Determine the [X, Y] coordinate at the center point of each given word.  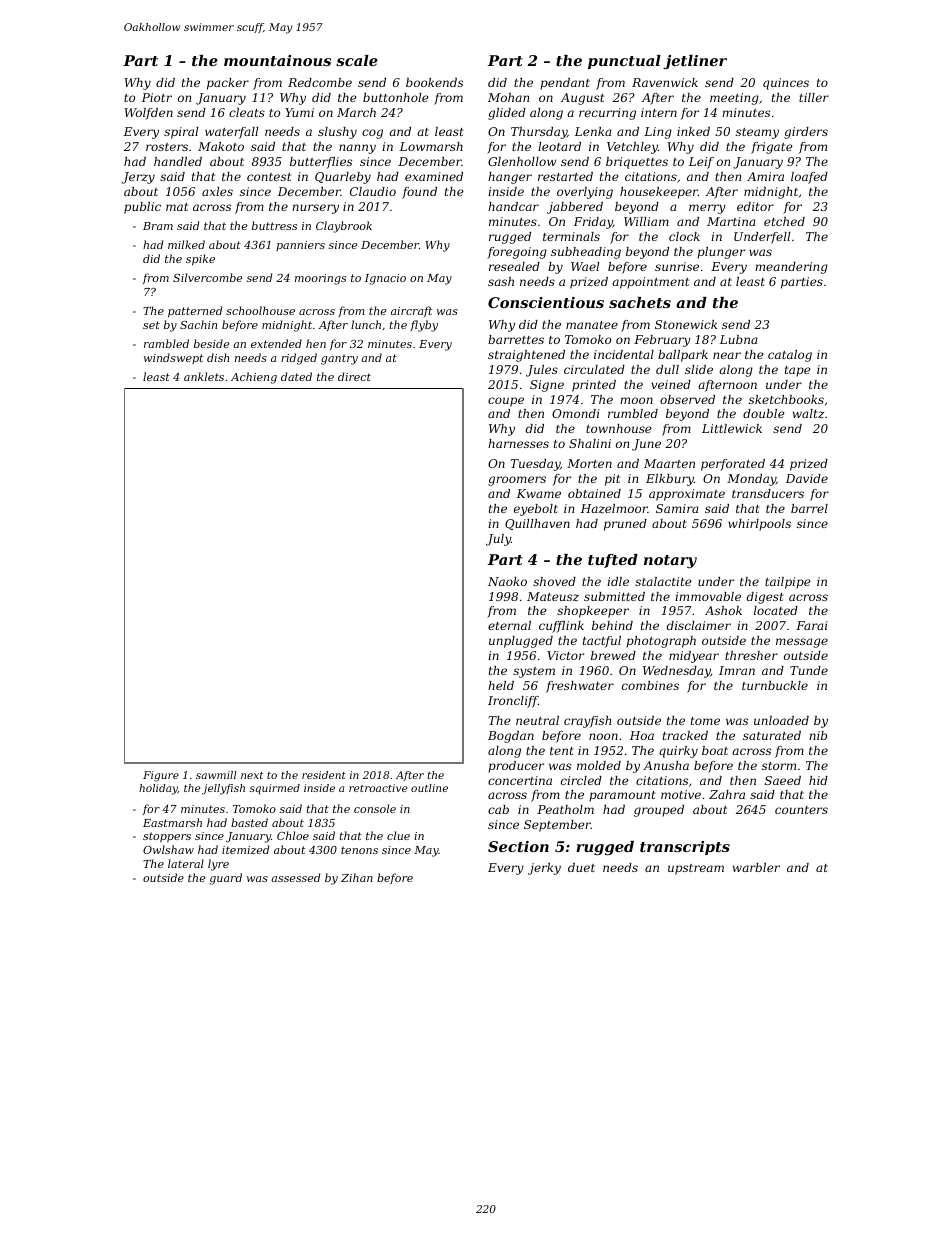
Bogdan [511, 737]
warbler [756, 867]
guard [225, 879]
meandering [791, 268]
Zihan [357, 877]
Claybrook [344, 227]
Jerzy [138, 178]
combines [650, 685]
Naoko [507, 581]
